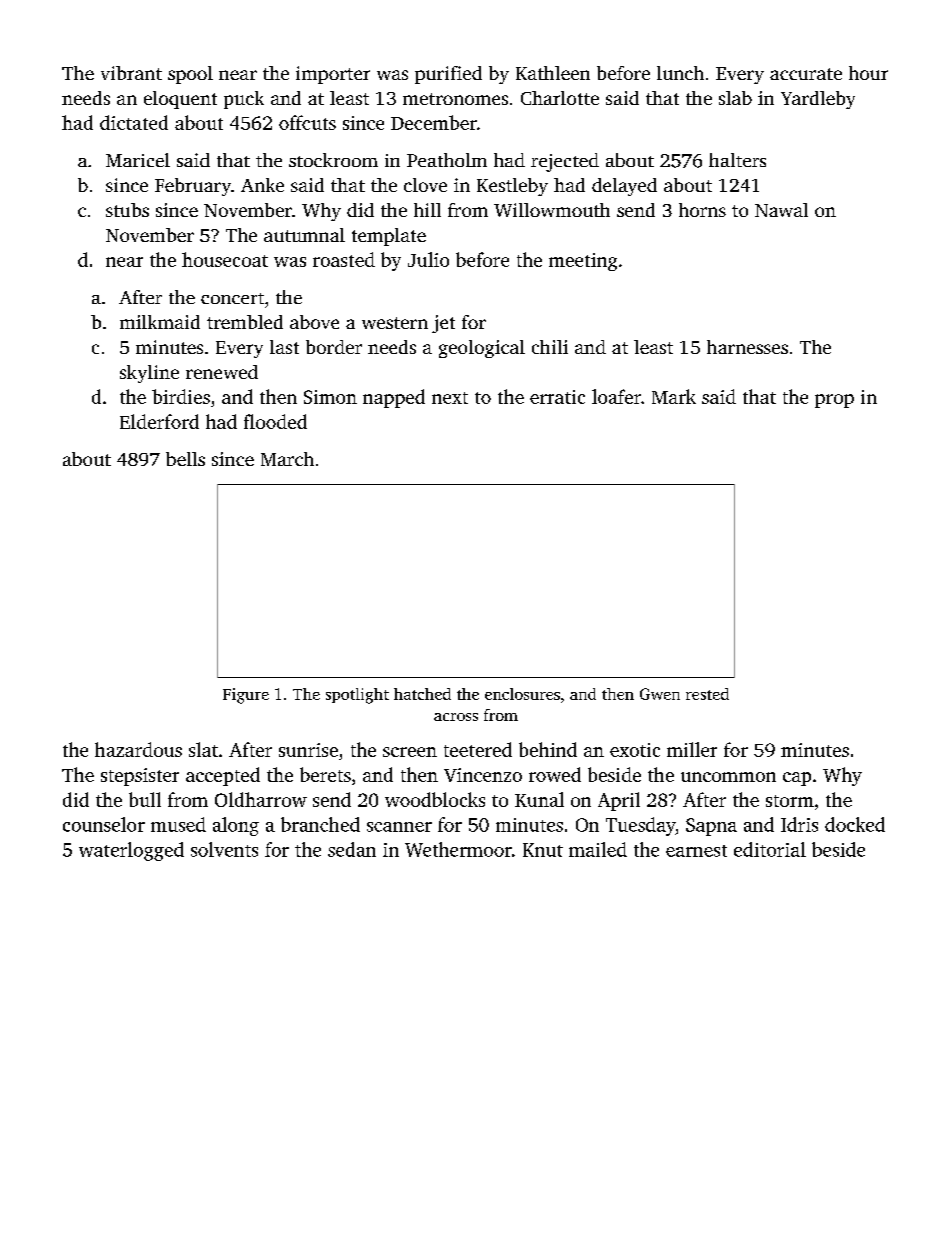 The height and width of the page is (1233, 952). Describe the element at coordinates (583, 262) in the page. I see `meeting` at that location.
